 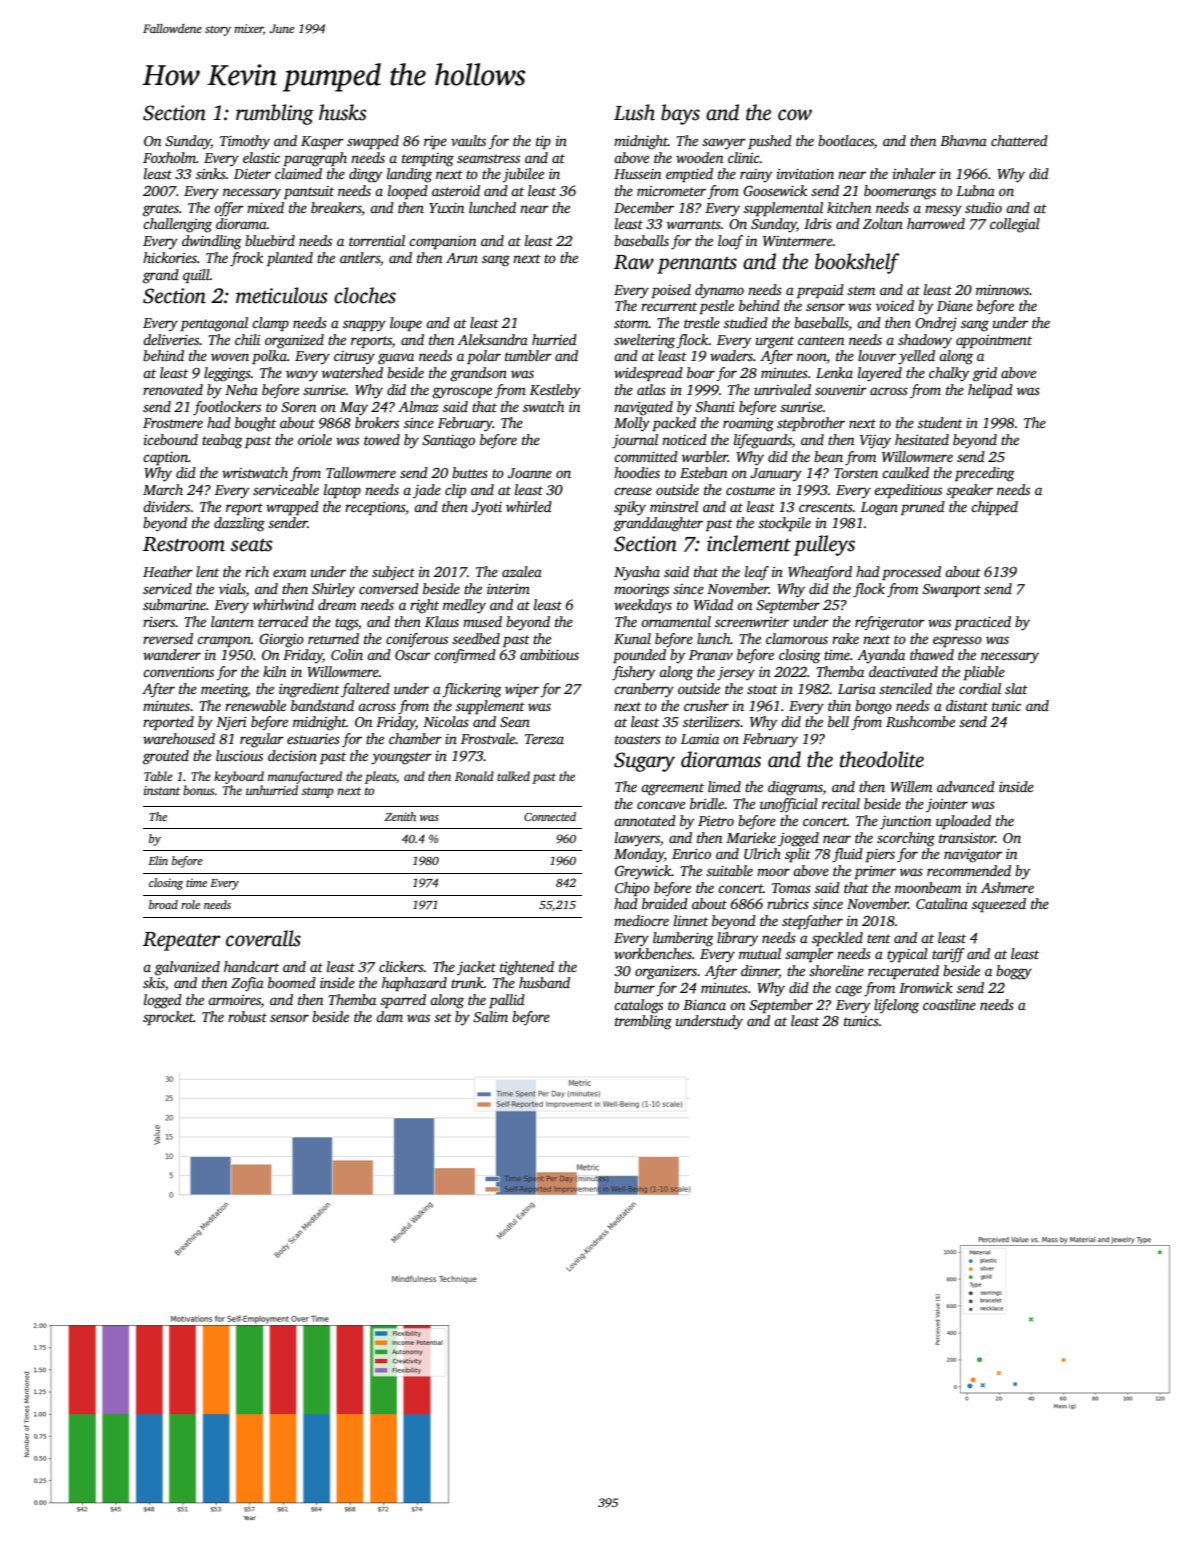 I want to click on boggy, so click(x=1014, y=972).
